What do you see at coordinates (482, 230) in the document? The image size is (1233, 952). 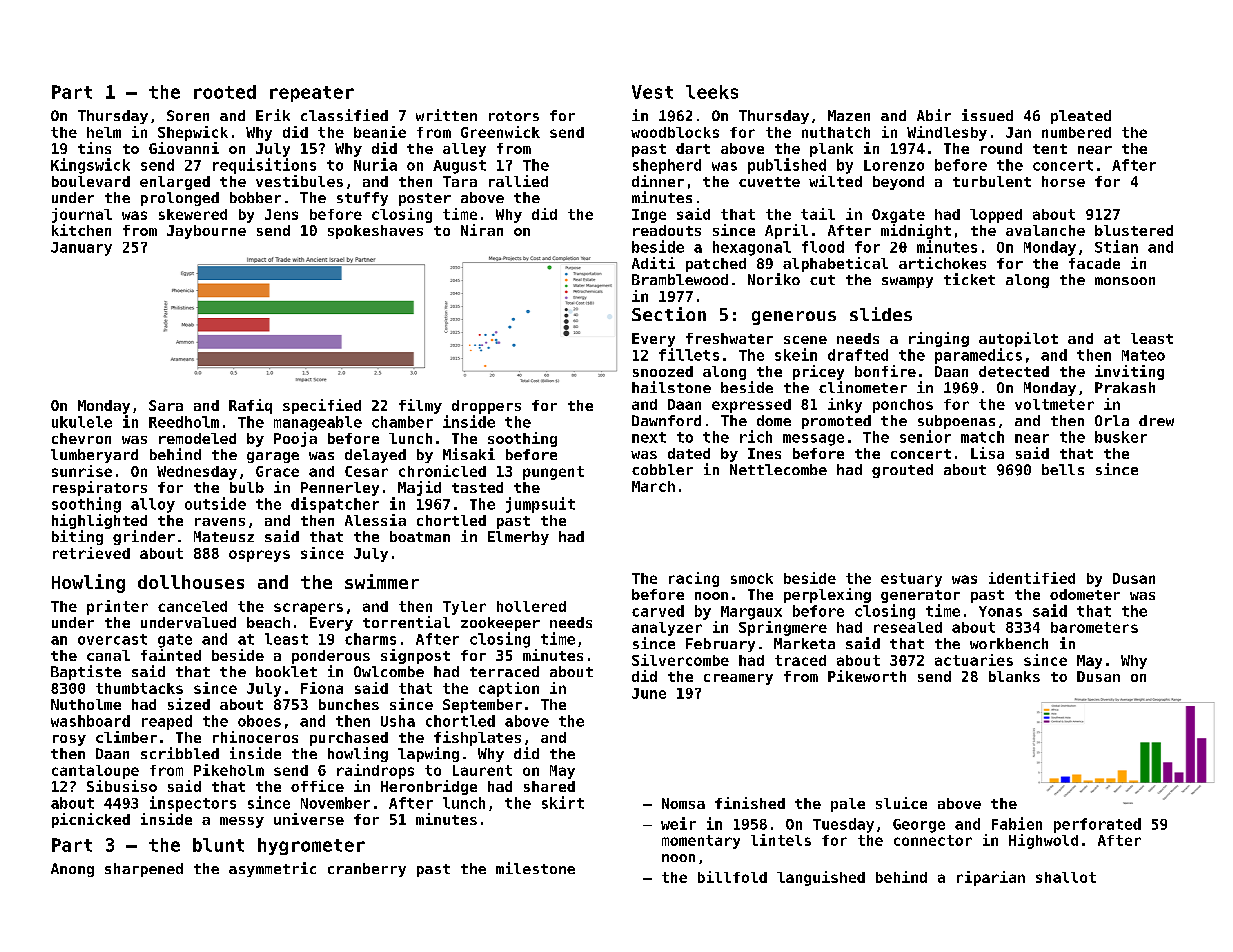 I see `Niran` at bounding box center [482, 230].
